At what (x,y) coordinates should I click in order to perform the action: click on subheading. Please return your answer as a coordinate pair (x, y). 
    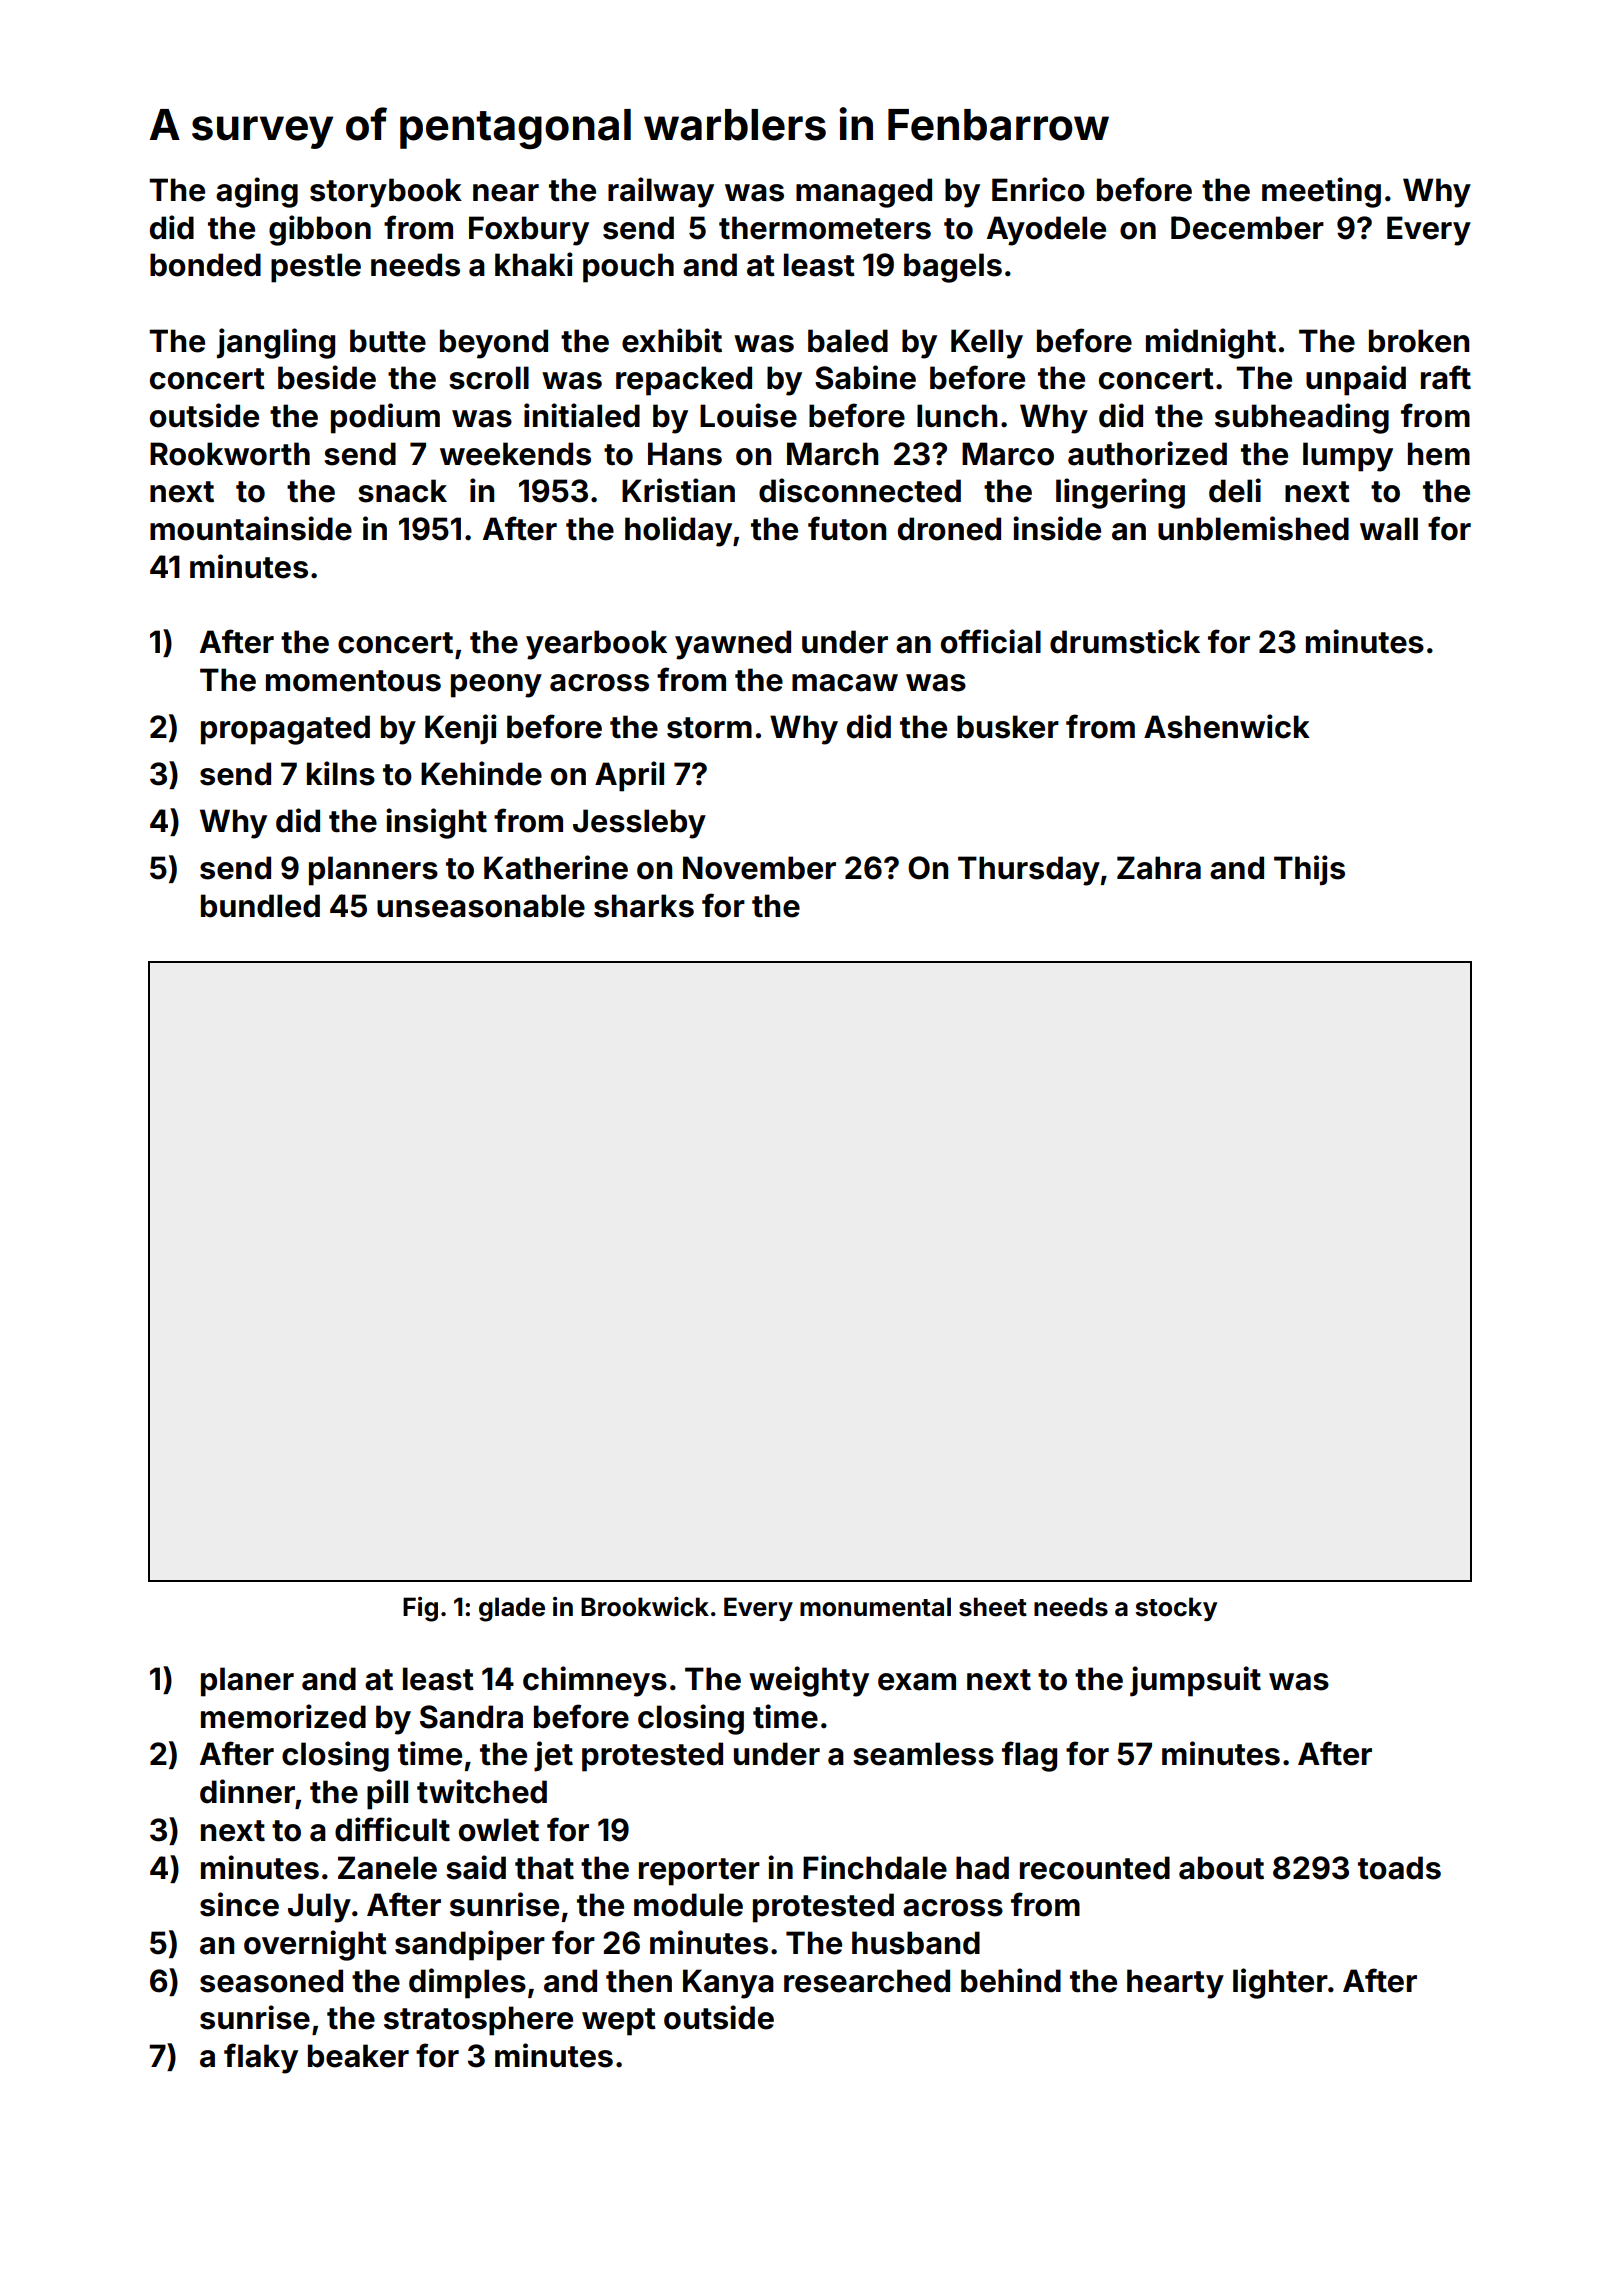
    Looking at the image, I should click on (1302, 418).
